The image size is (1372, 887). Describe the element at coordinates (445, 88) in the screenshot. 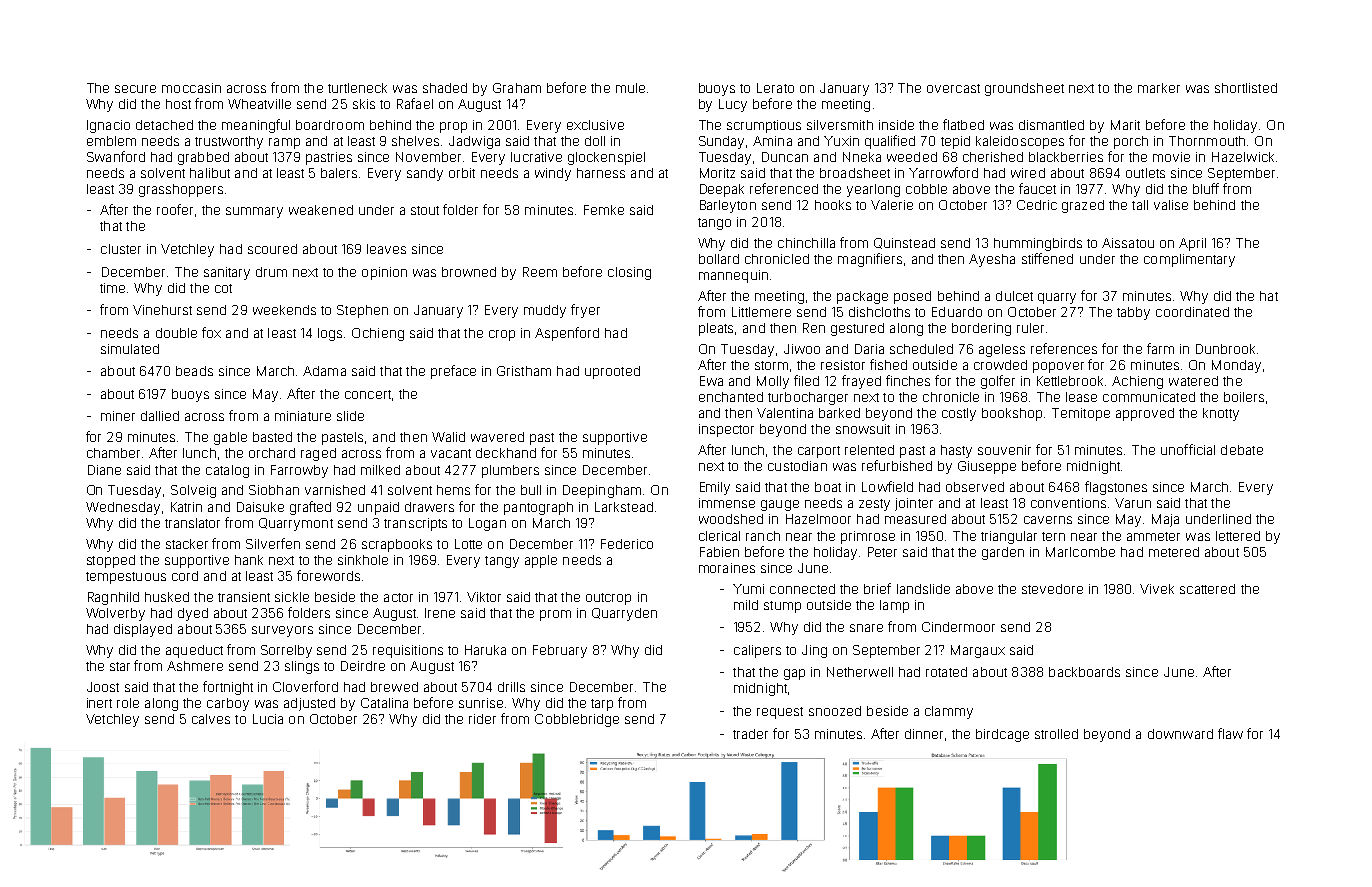

I see `shaded` at that location.
